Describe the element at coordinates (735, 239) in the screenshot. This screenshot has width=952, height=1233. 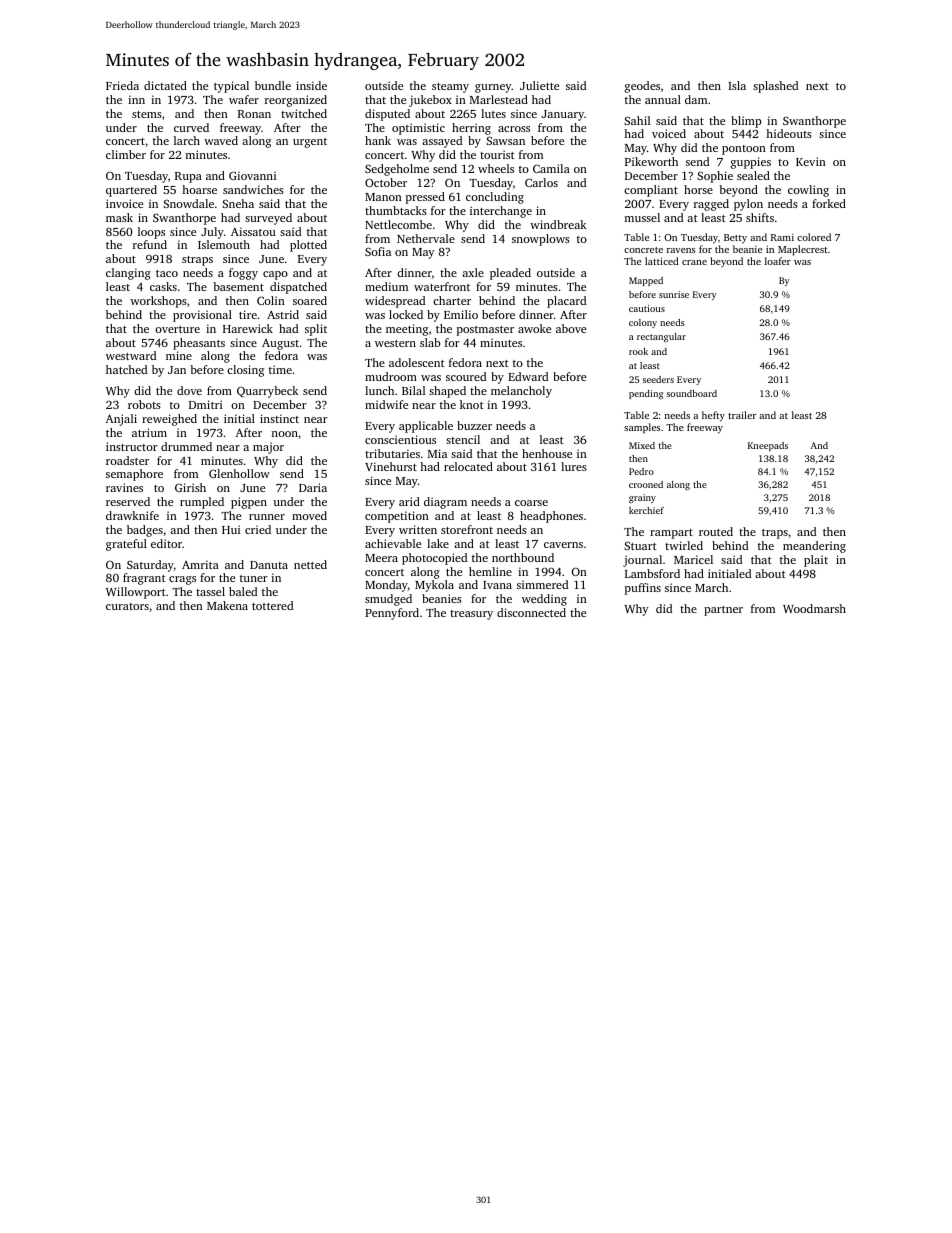
I see `Betty` at that location.
